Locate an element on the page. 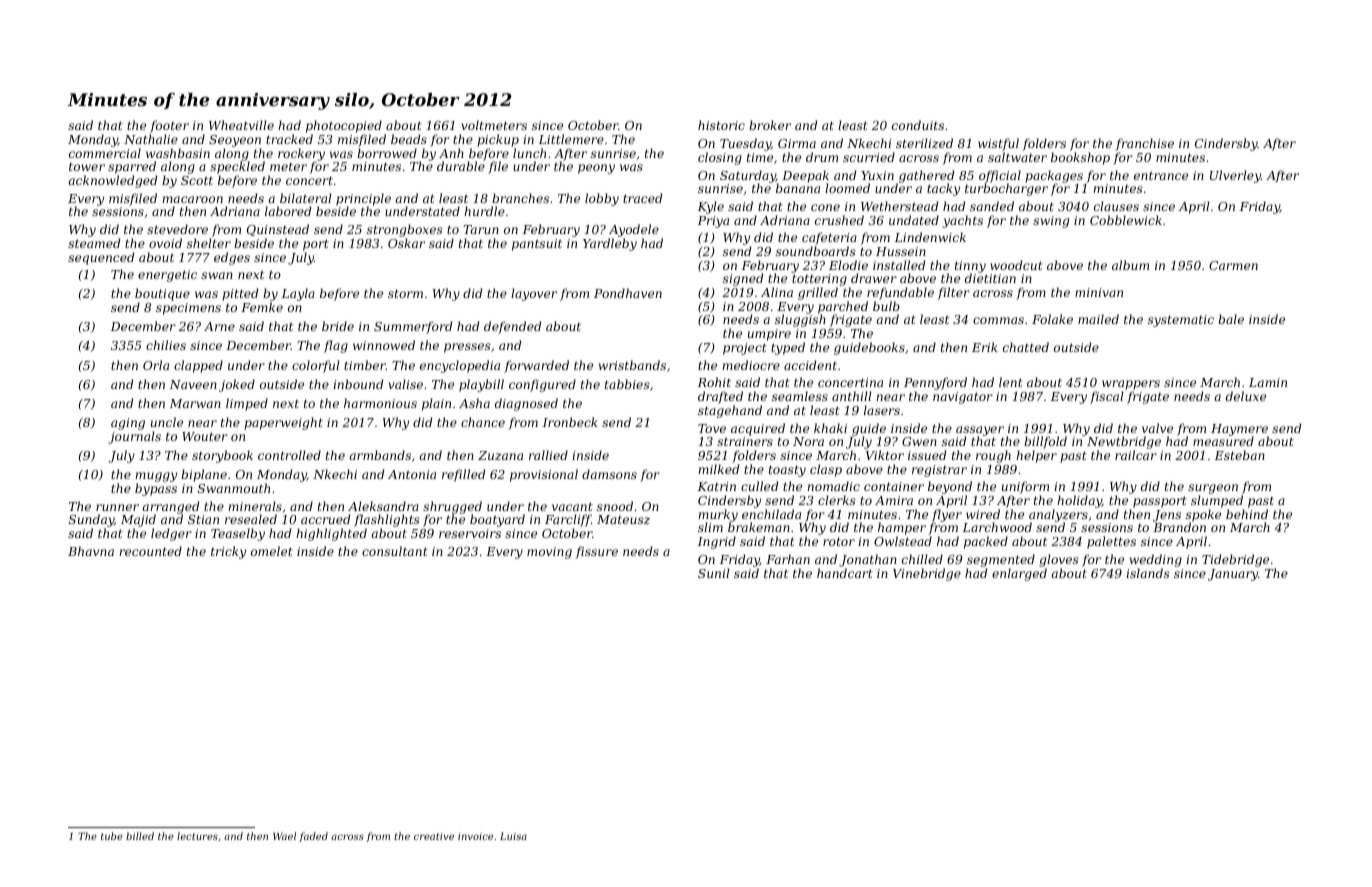 The width and height of the page is (1372, 887). franchise is located at coordinates (1144, 144).
